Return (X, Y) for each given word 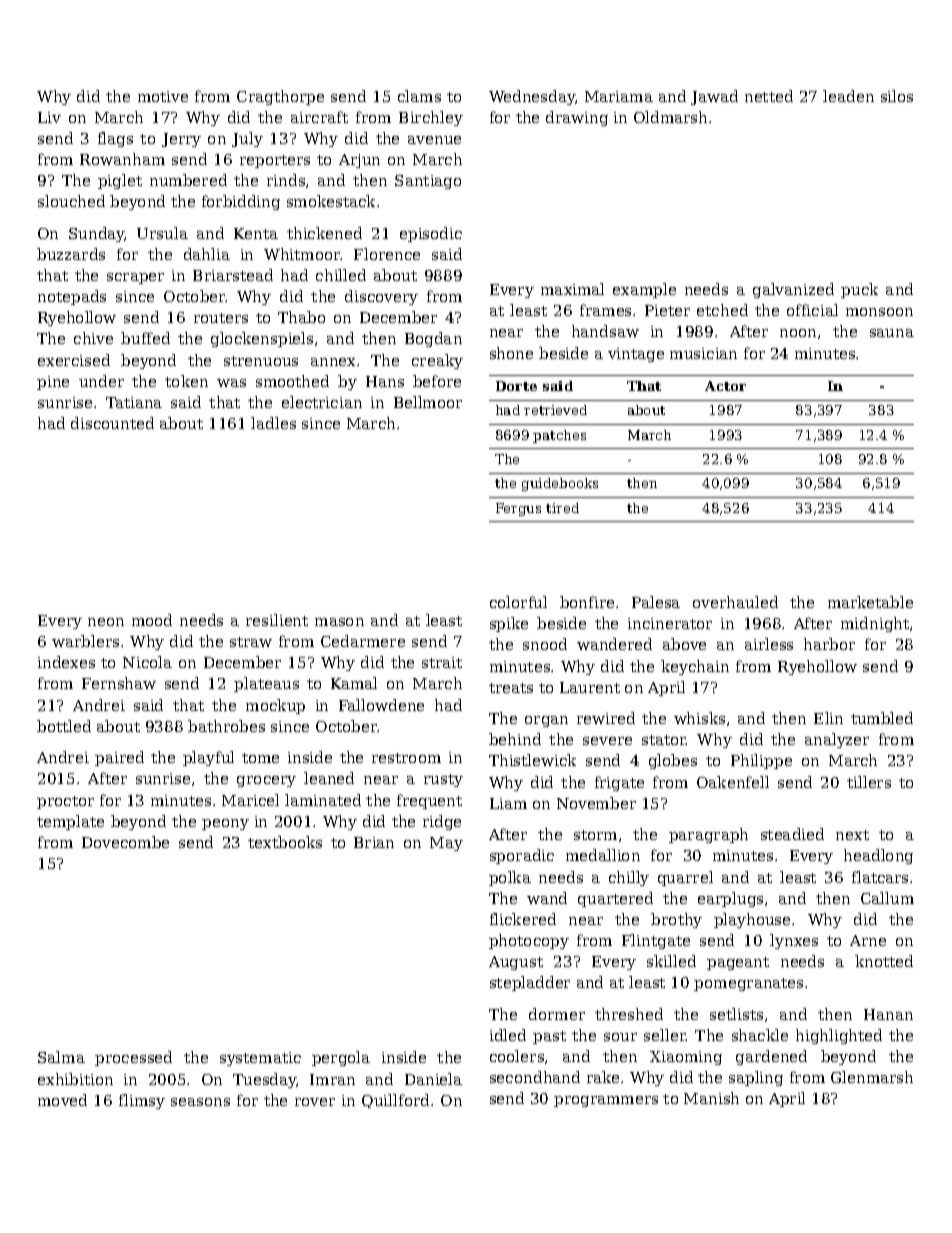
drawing (577, 118)
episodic (431, 234)
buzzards (71, 254)
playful (208, 758)
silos (897, 96)
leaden (848, 96)
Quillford (395, 1101)
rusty (443, 780)
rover (315, 1102)
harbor (829, 644)
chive (93, 338)
